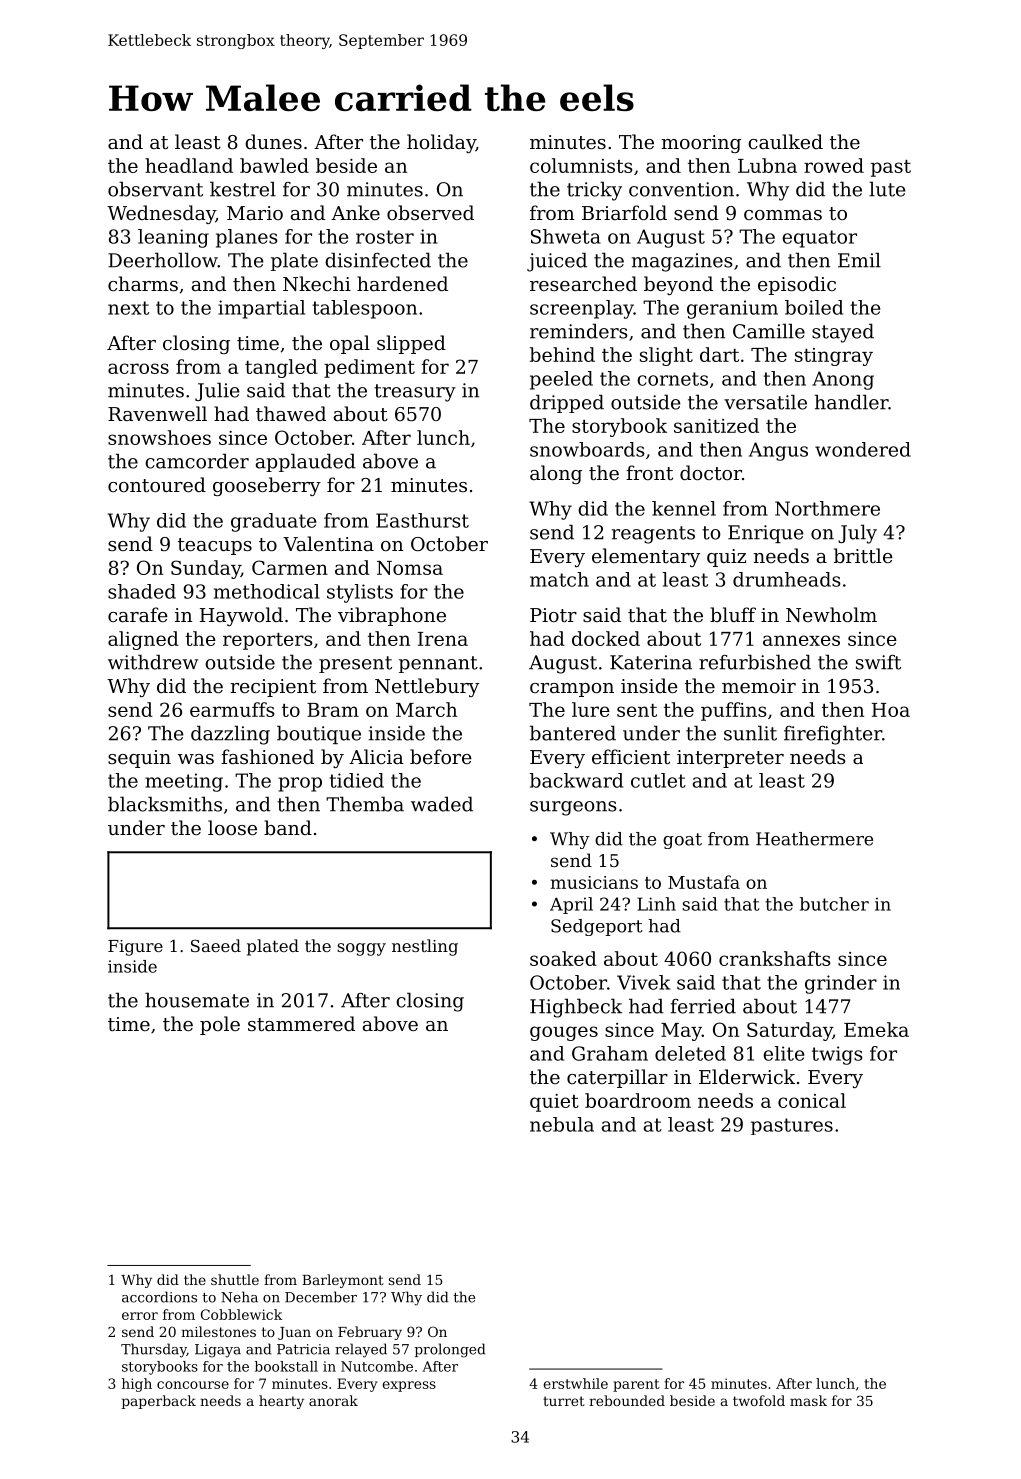  What do you see at coordinates (774, 958) in the screenshot?
I see `crankshafts` at bounding box center [774, 958].
